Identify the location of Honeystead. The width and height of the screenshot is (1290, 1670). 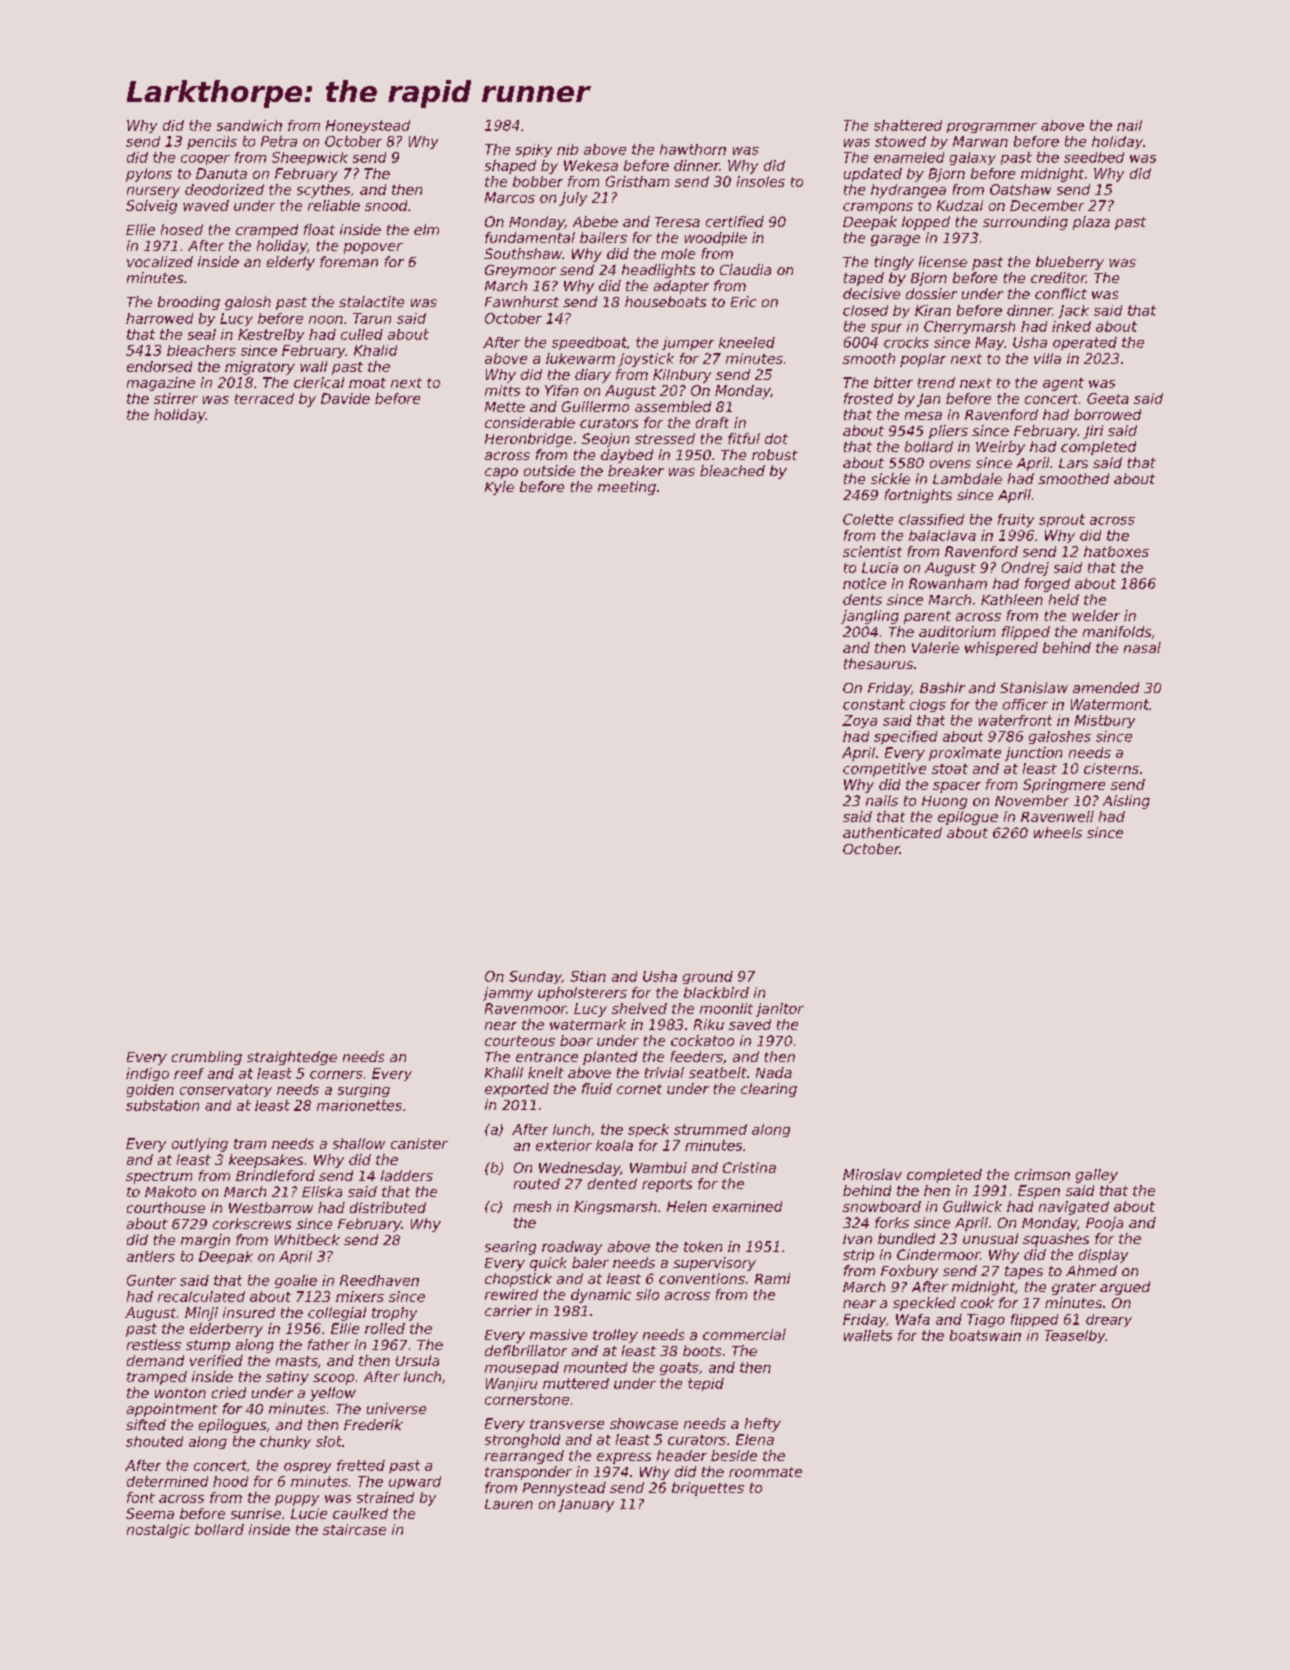
(368, 126).
